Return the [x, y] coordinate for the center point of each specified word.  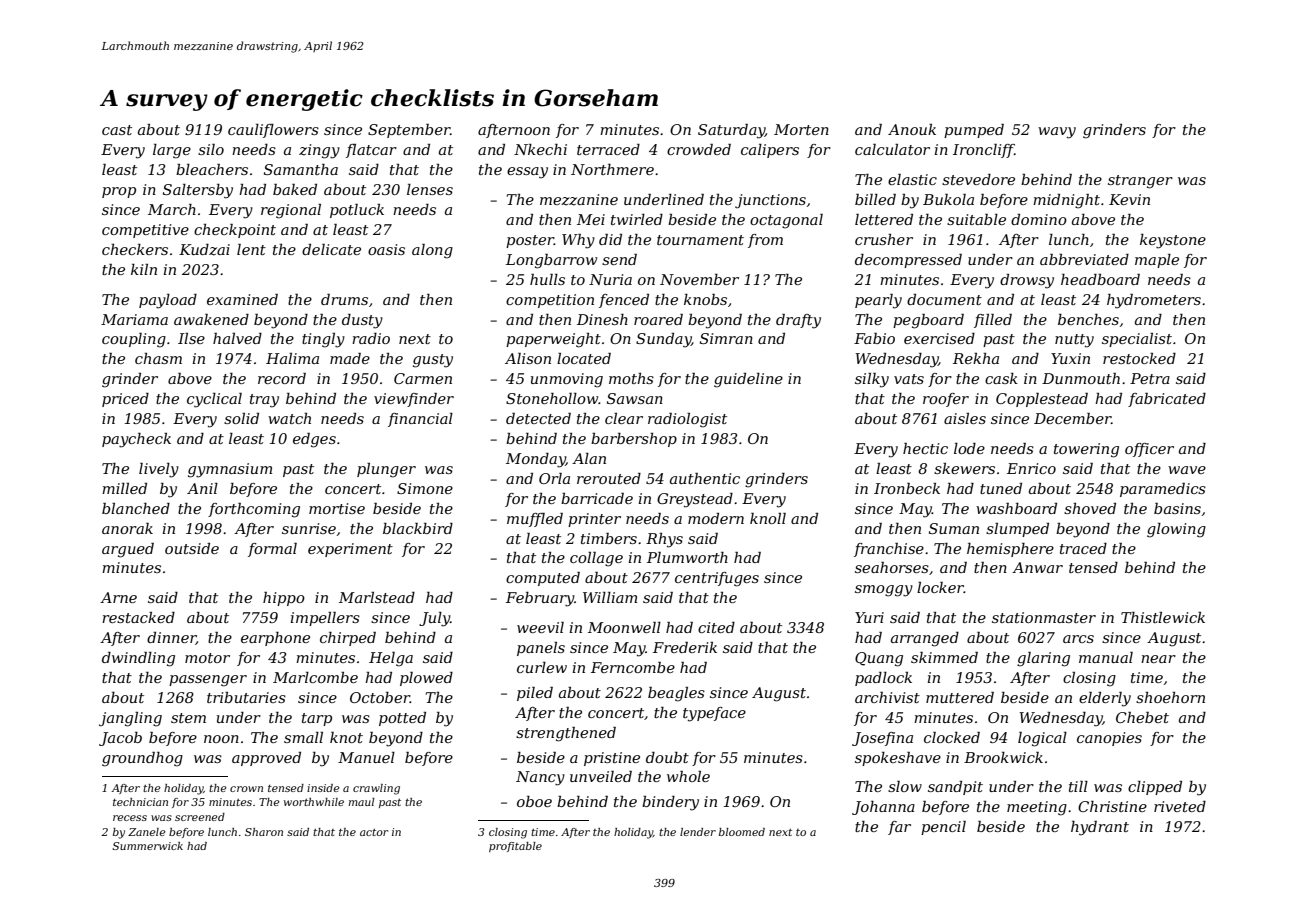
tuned [1001, 488]
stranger [1140, 182]
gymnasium [230, 470]
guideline [748, 380]
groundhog [142, 759]
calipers [770, 151]
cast [117, 130]
